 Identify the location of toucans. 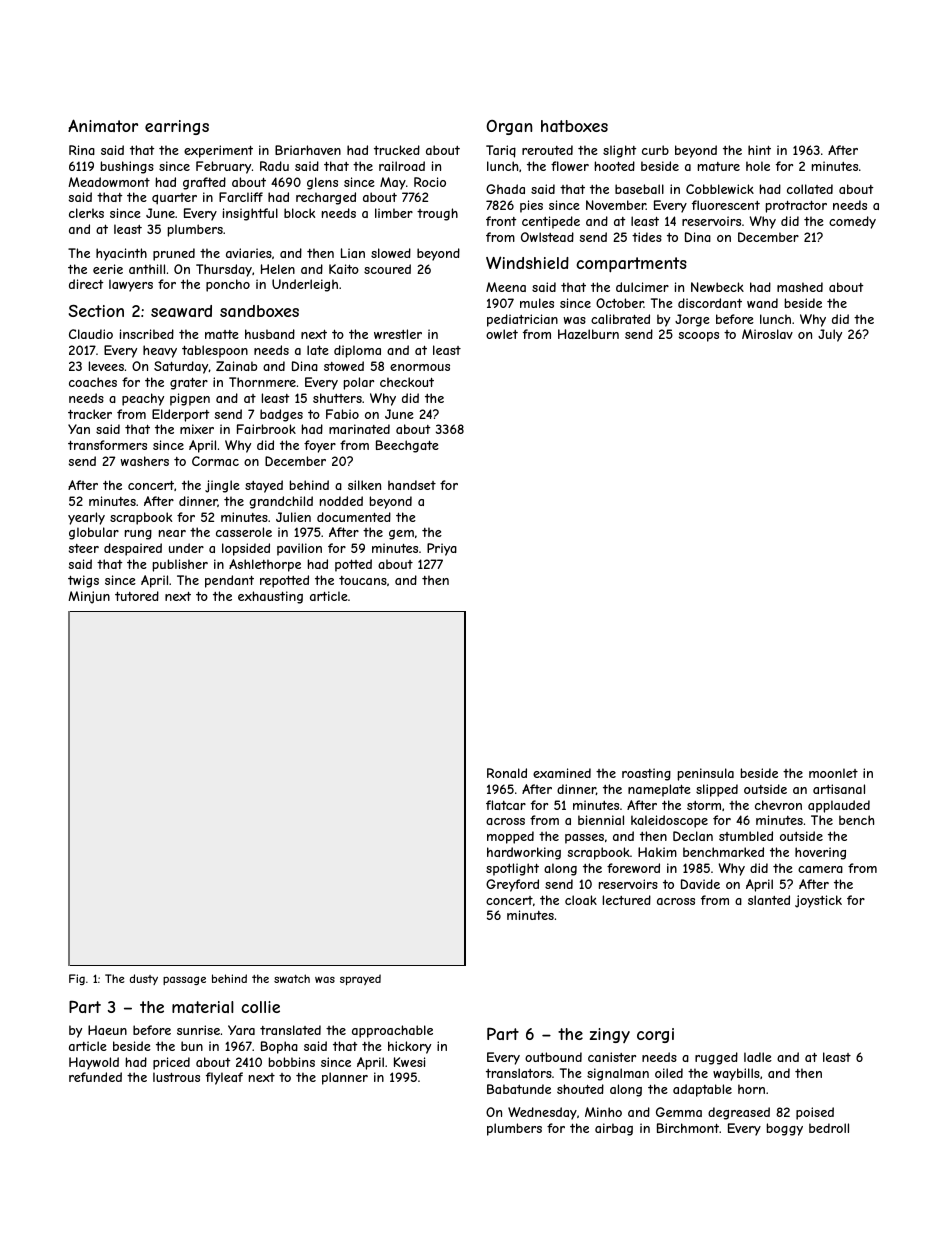
(363, 580).
